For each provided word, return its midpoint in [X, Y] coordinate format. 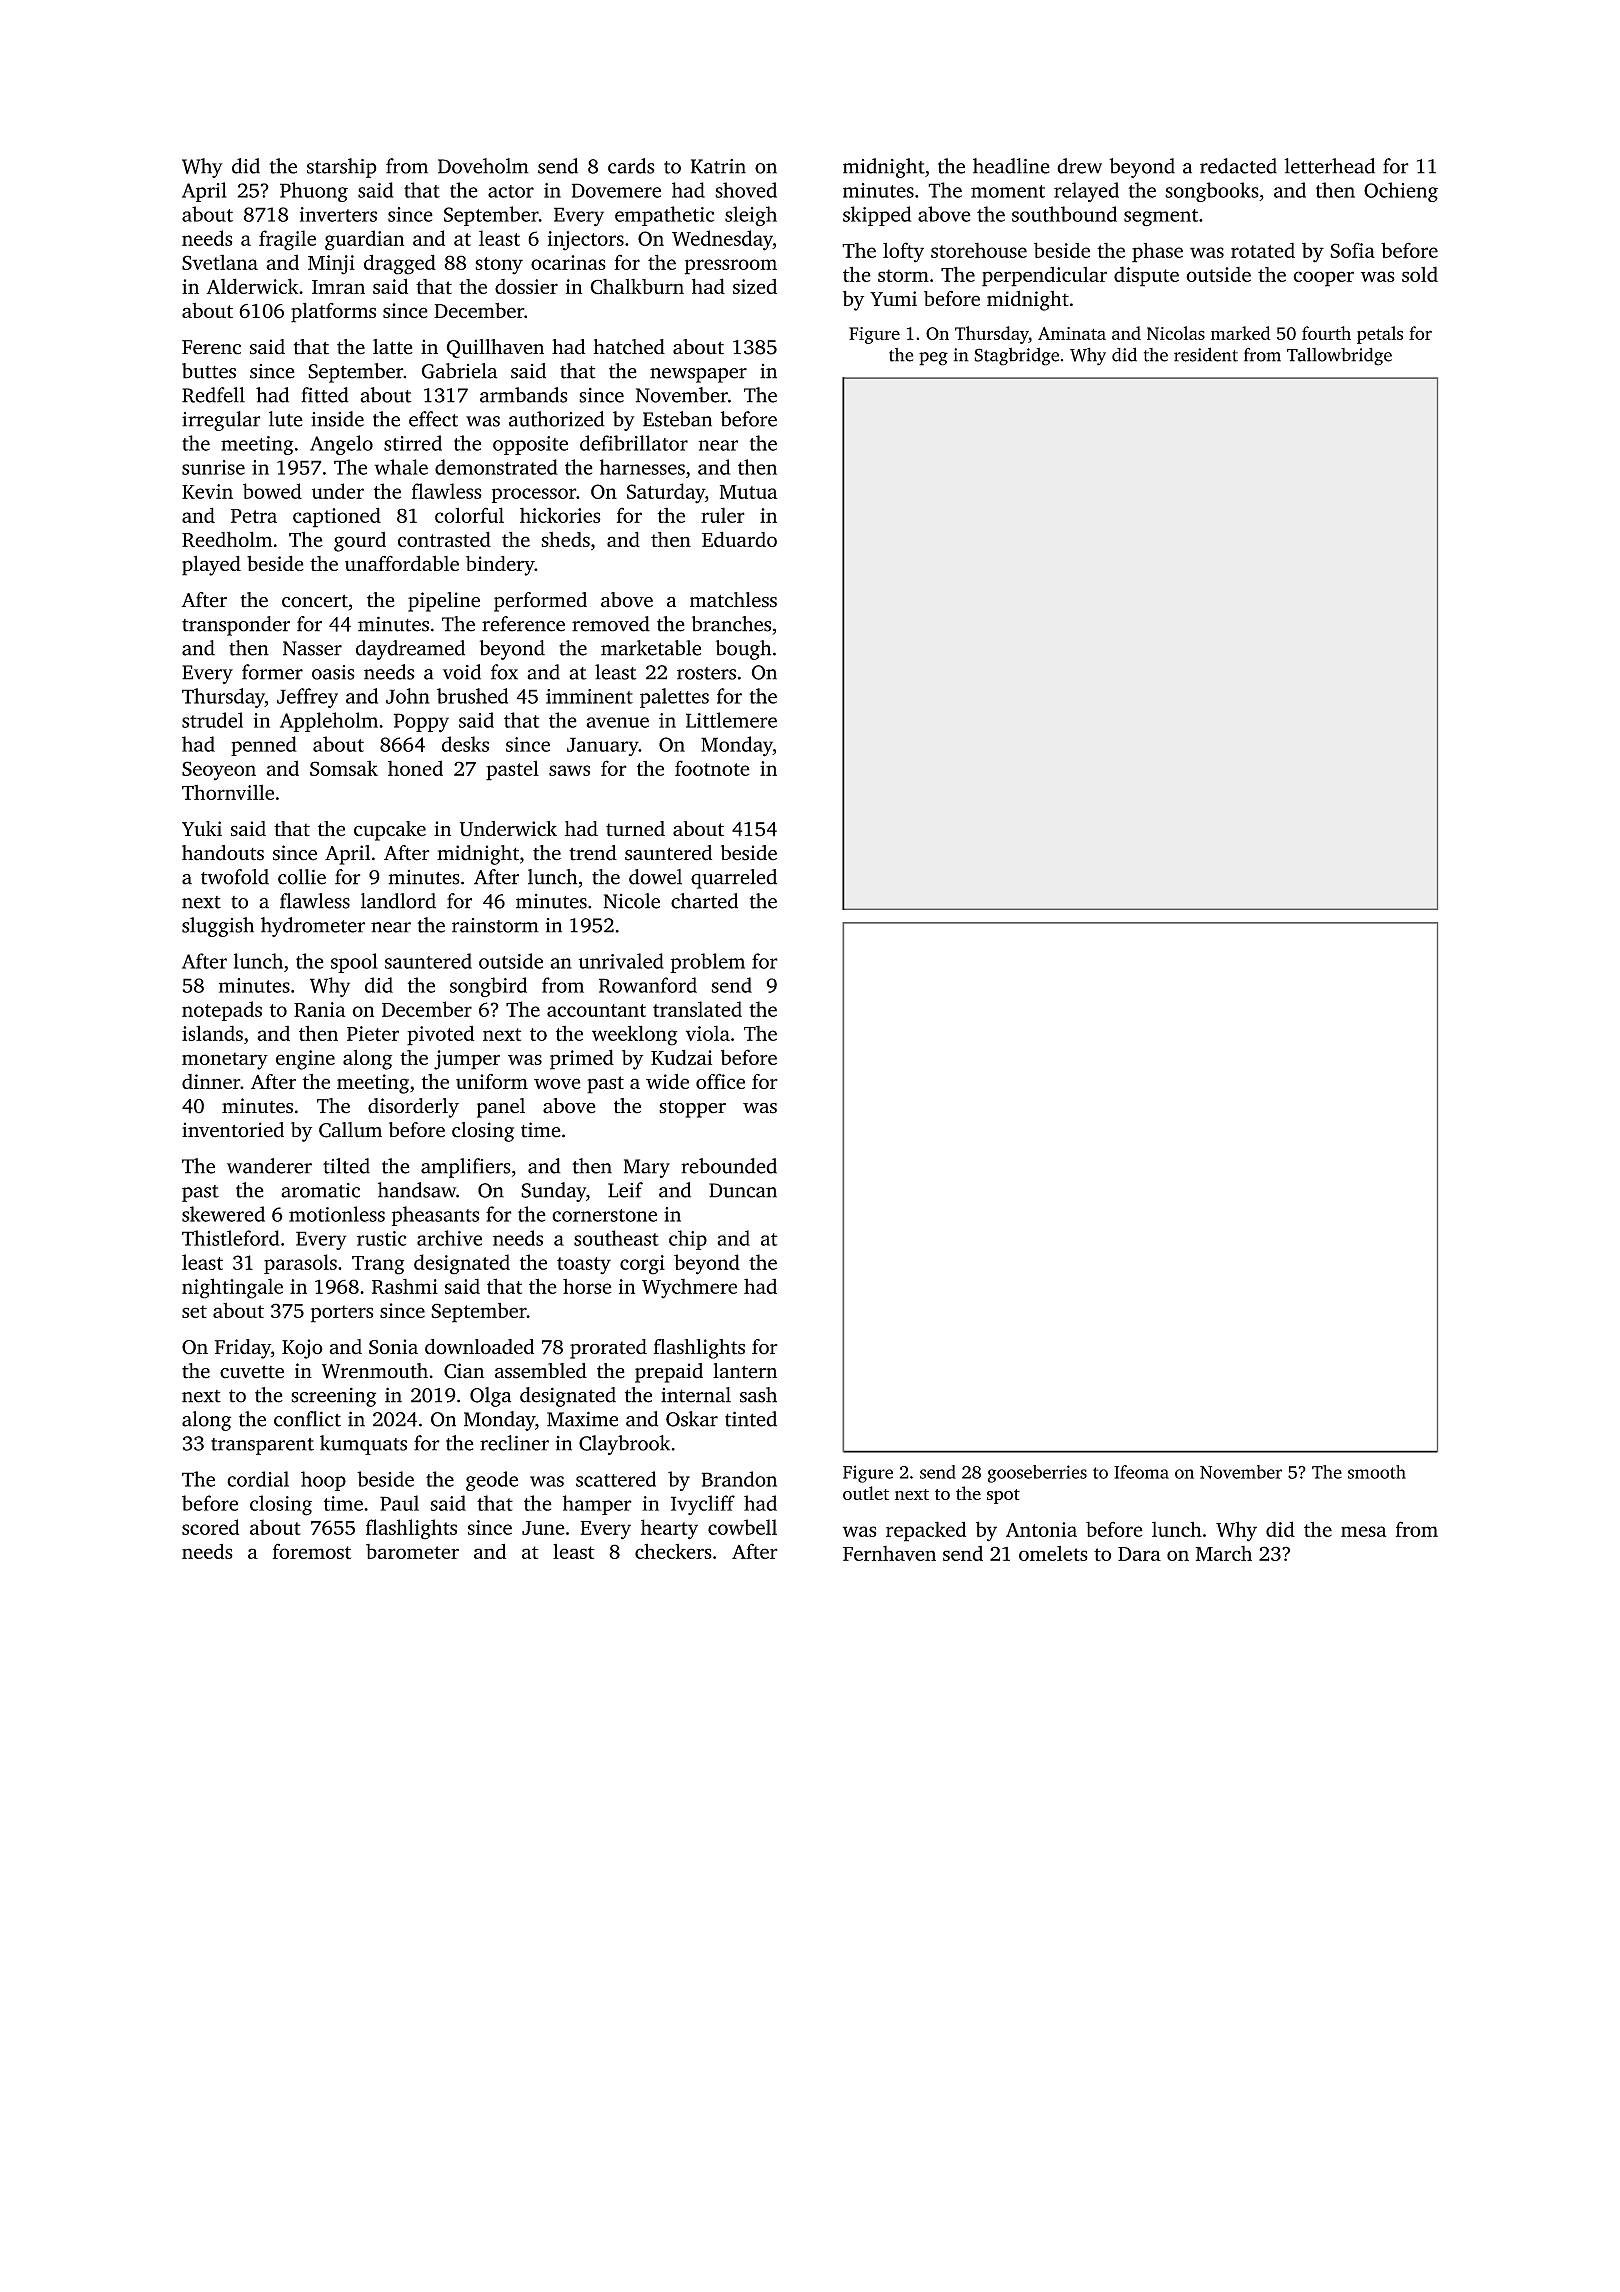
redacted [1238, 166]
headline [1011, 166]
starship [342, 168]
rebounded [729, 1166]
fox [504, 672]
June [543, 1528]
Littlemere [731, 720]
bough [743, 650]
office [720, 1081]
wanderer [269, 1166]
